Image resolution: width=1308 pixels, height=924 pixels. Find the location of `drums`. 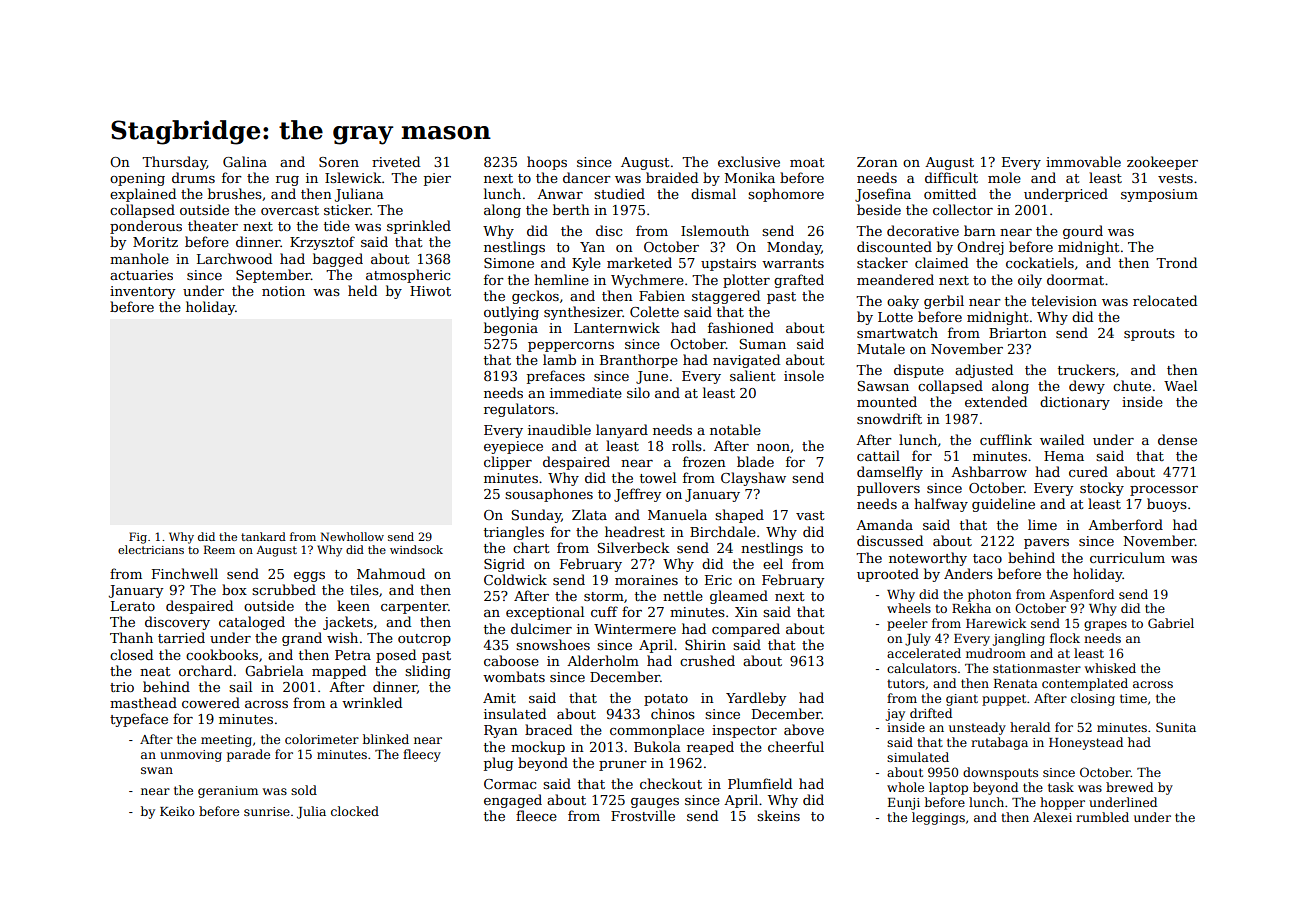

drums is located at coordinates (193, 177).
